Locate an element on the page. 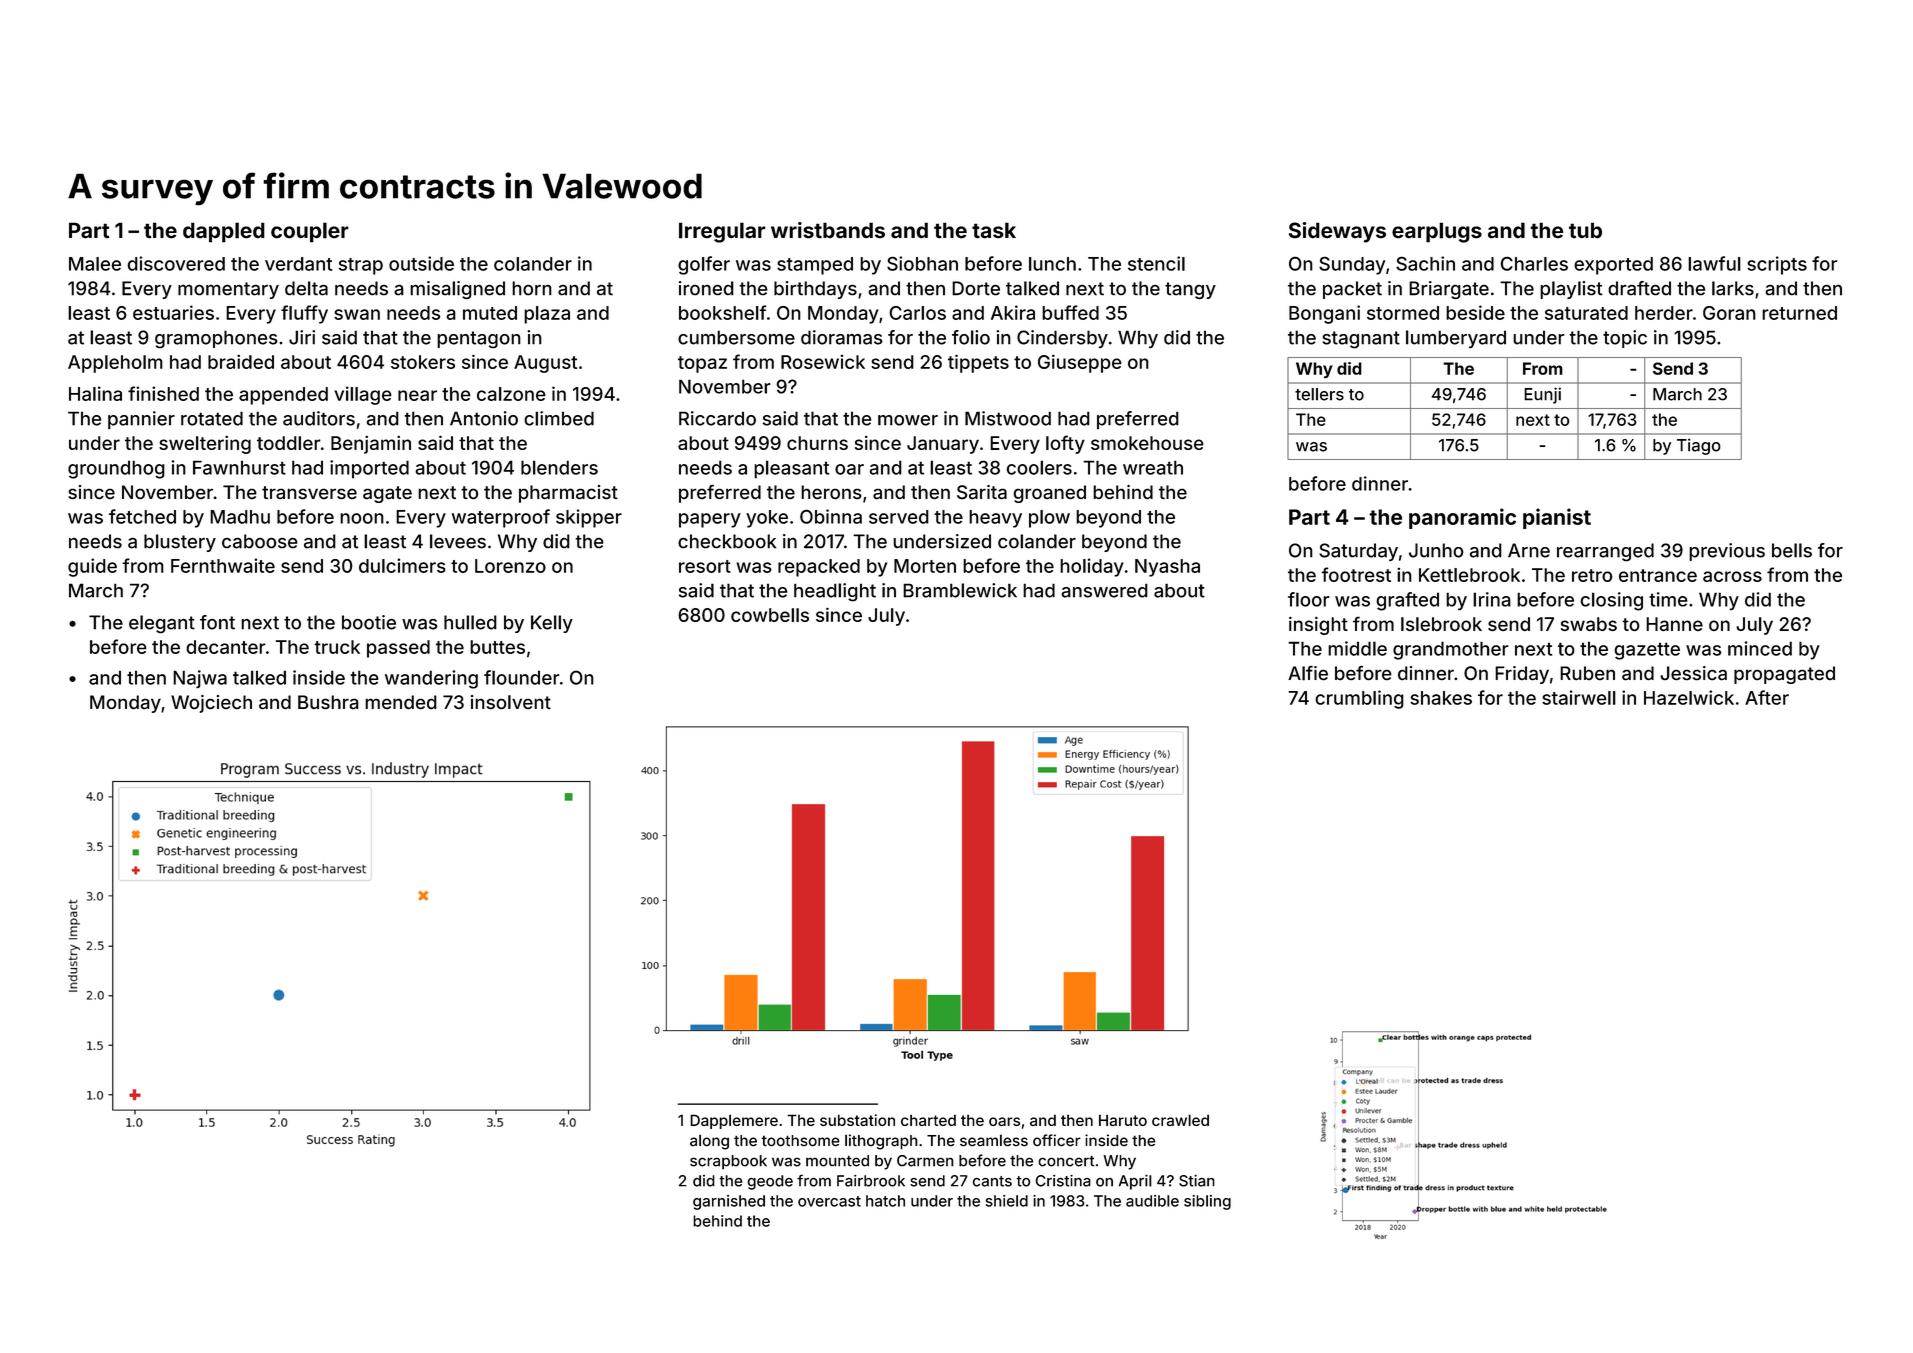  Tiago is located at coordinates (1699, 446).
